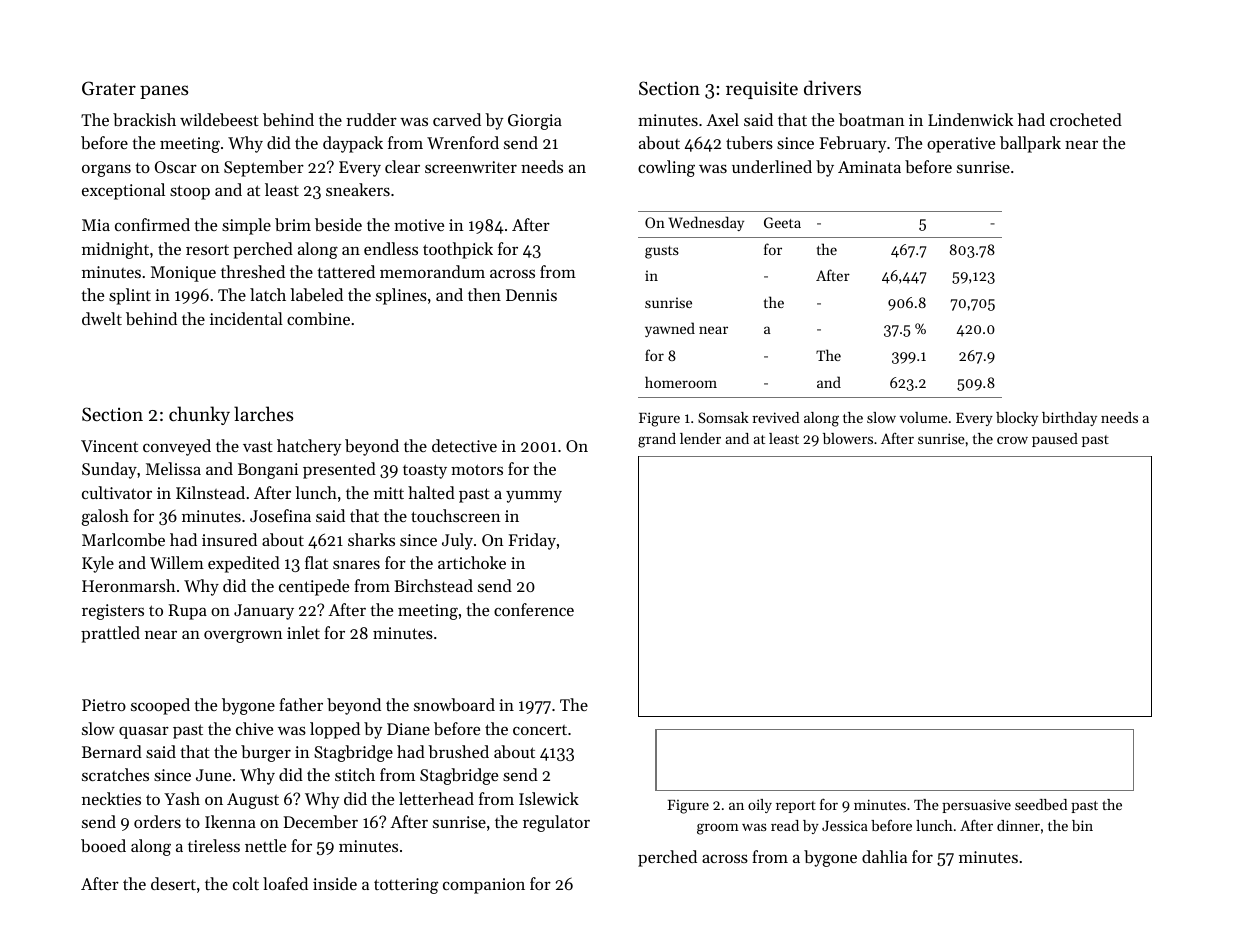 This screenshot has width=1233, height=952. What do you see at coordinates (109, 88) in the screenshot?
I see `Grater` at bounding box center [109, 88].
